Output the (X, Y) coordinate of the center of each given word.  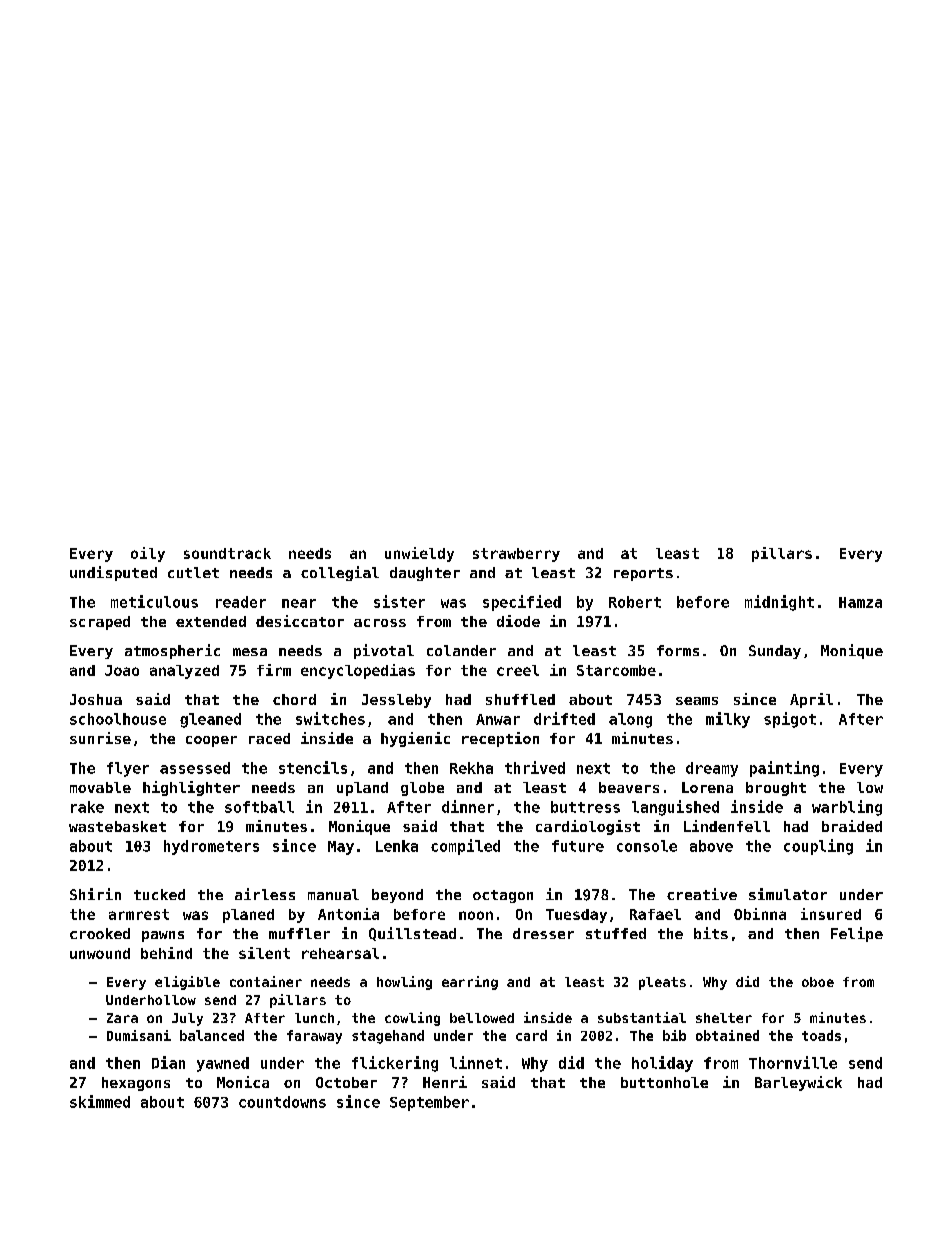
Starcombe (616, 670)
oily (148, 554)
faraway (314, 1037)
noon (476, 915)
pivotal (384, 651)
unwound (100, 953)
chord (294, 699)
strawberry (516, 555)
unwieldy (419, 554)
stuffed (616, 933)
